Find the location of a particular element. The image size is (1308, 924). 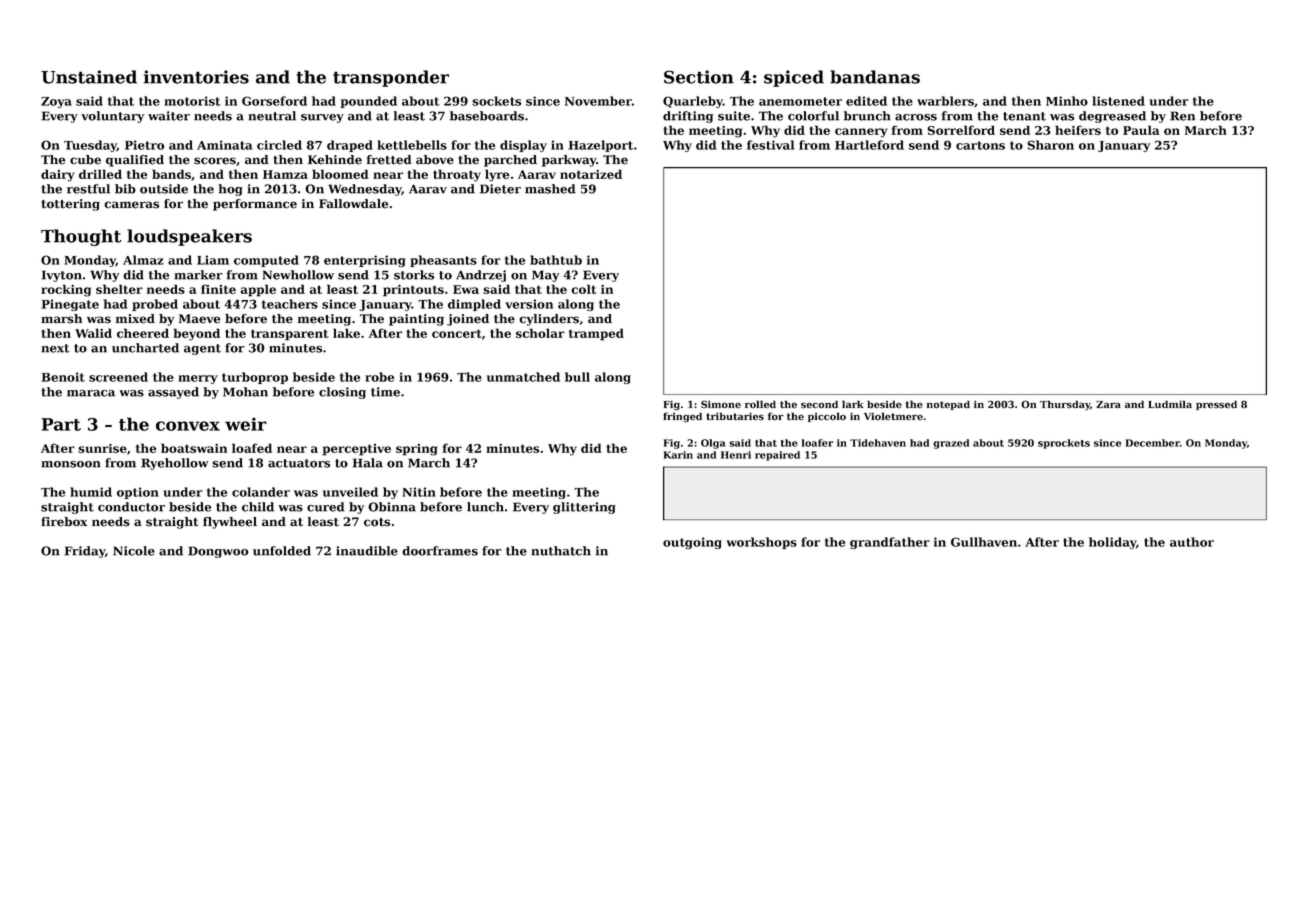

assayed is located at coordinates (173, 393).
